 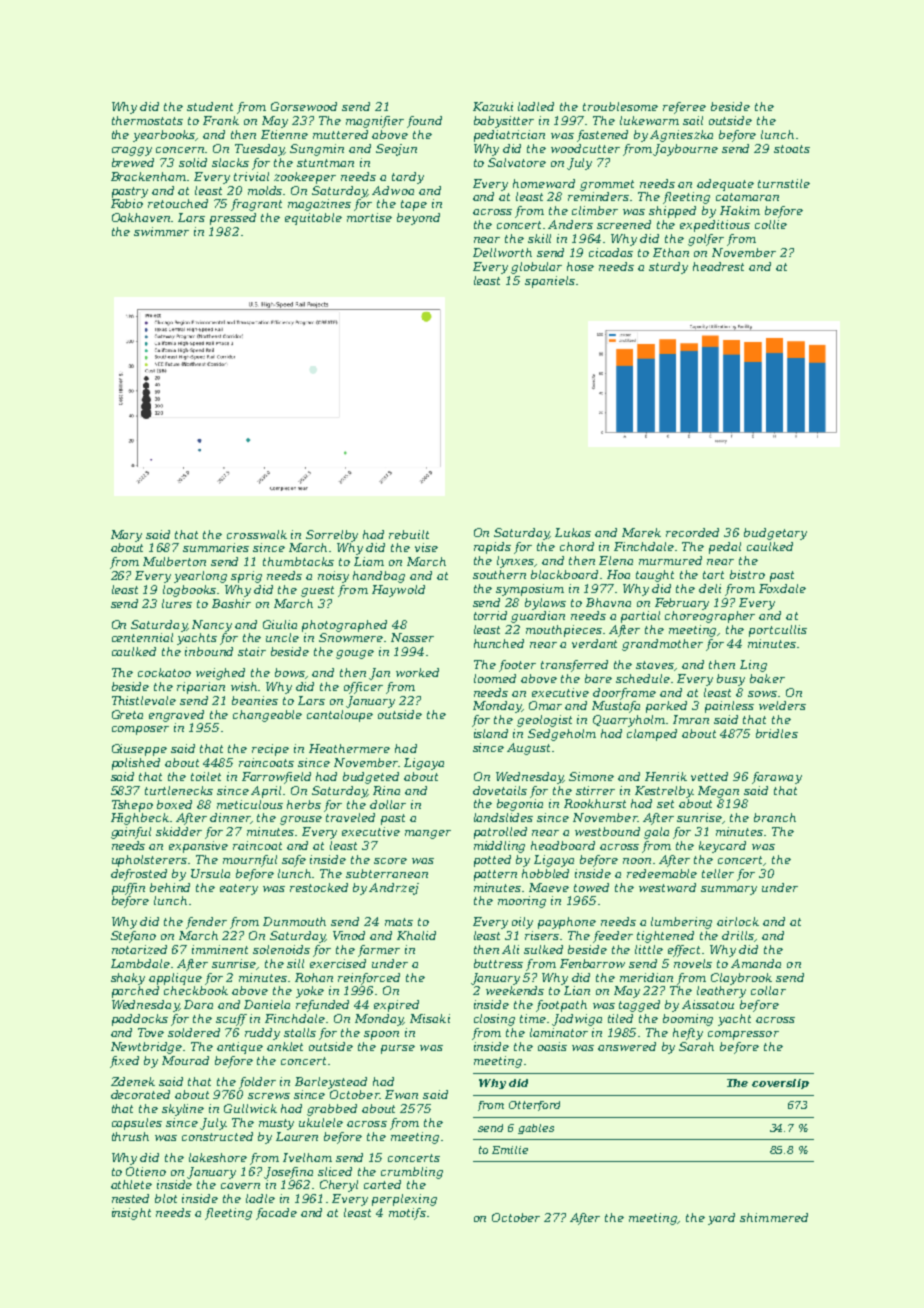 I want to click on island, so click(x=491, y=733).
